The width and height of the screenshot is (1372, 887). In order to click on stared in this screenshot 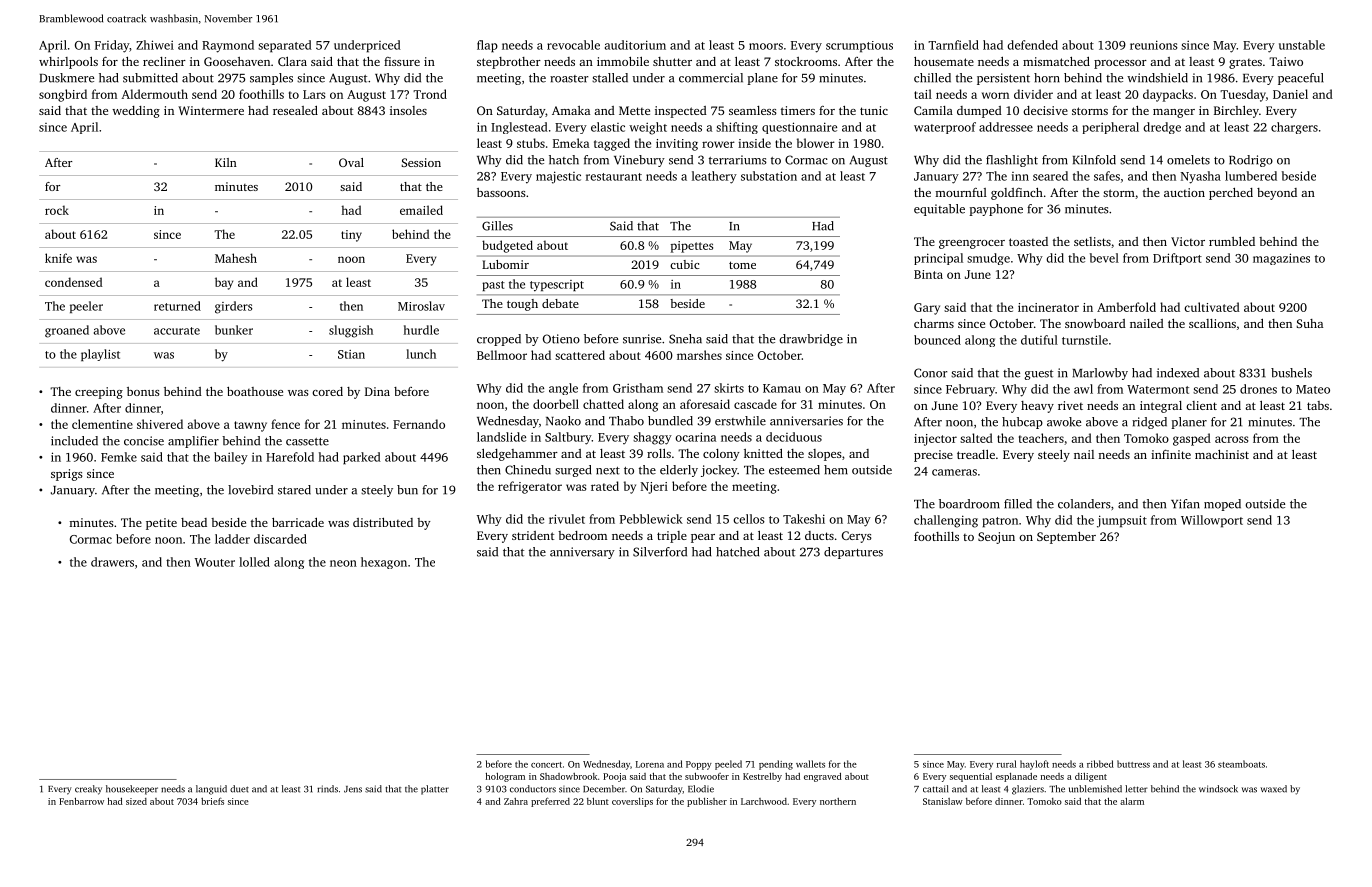, I will do `click(294, 490)`.
